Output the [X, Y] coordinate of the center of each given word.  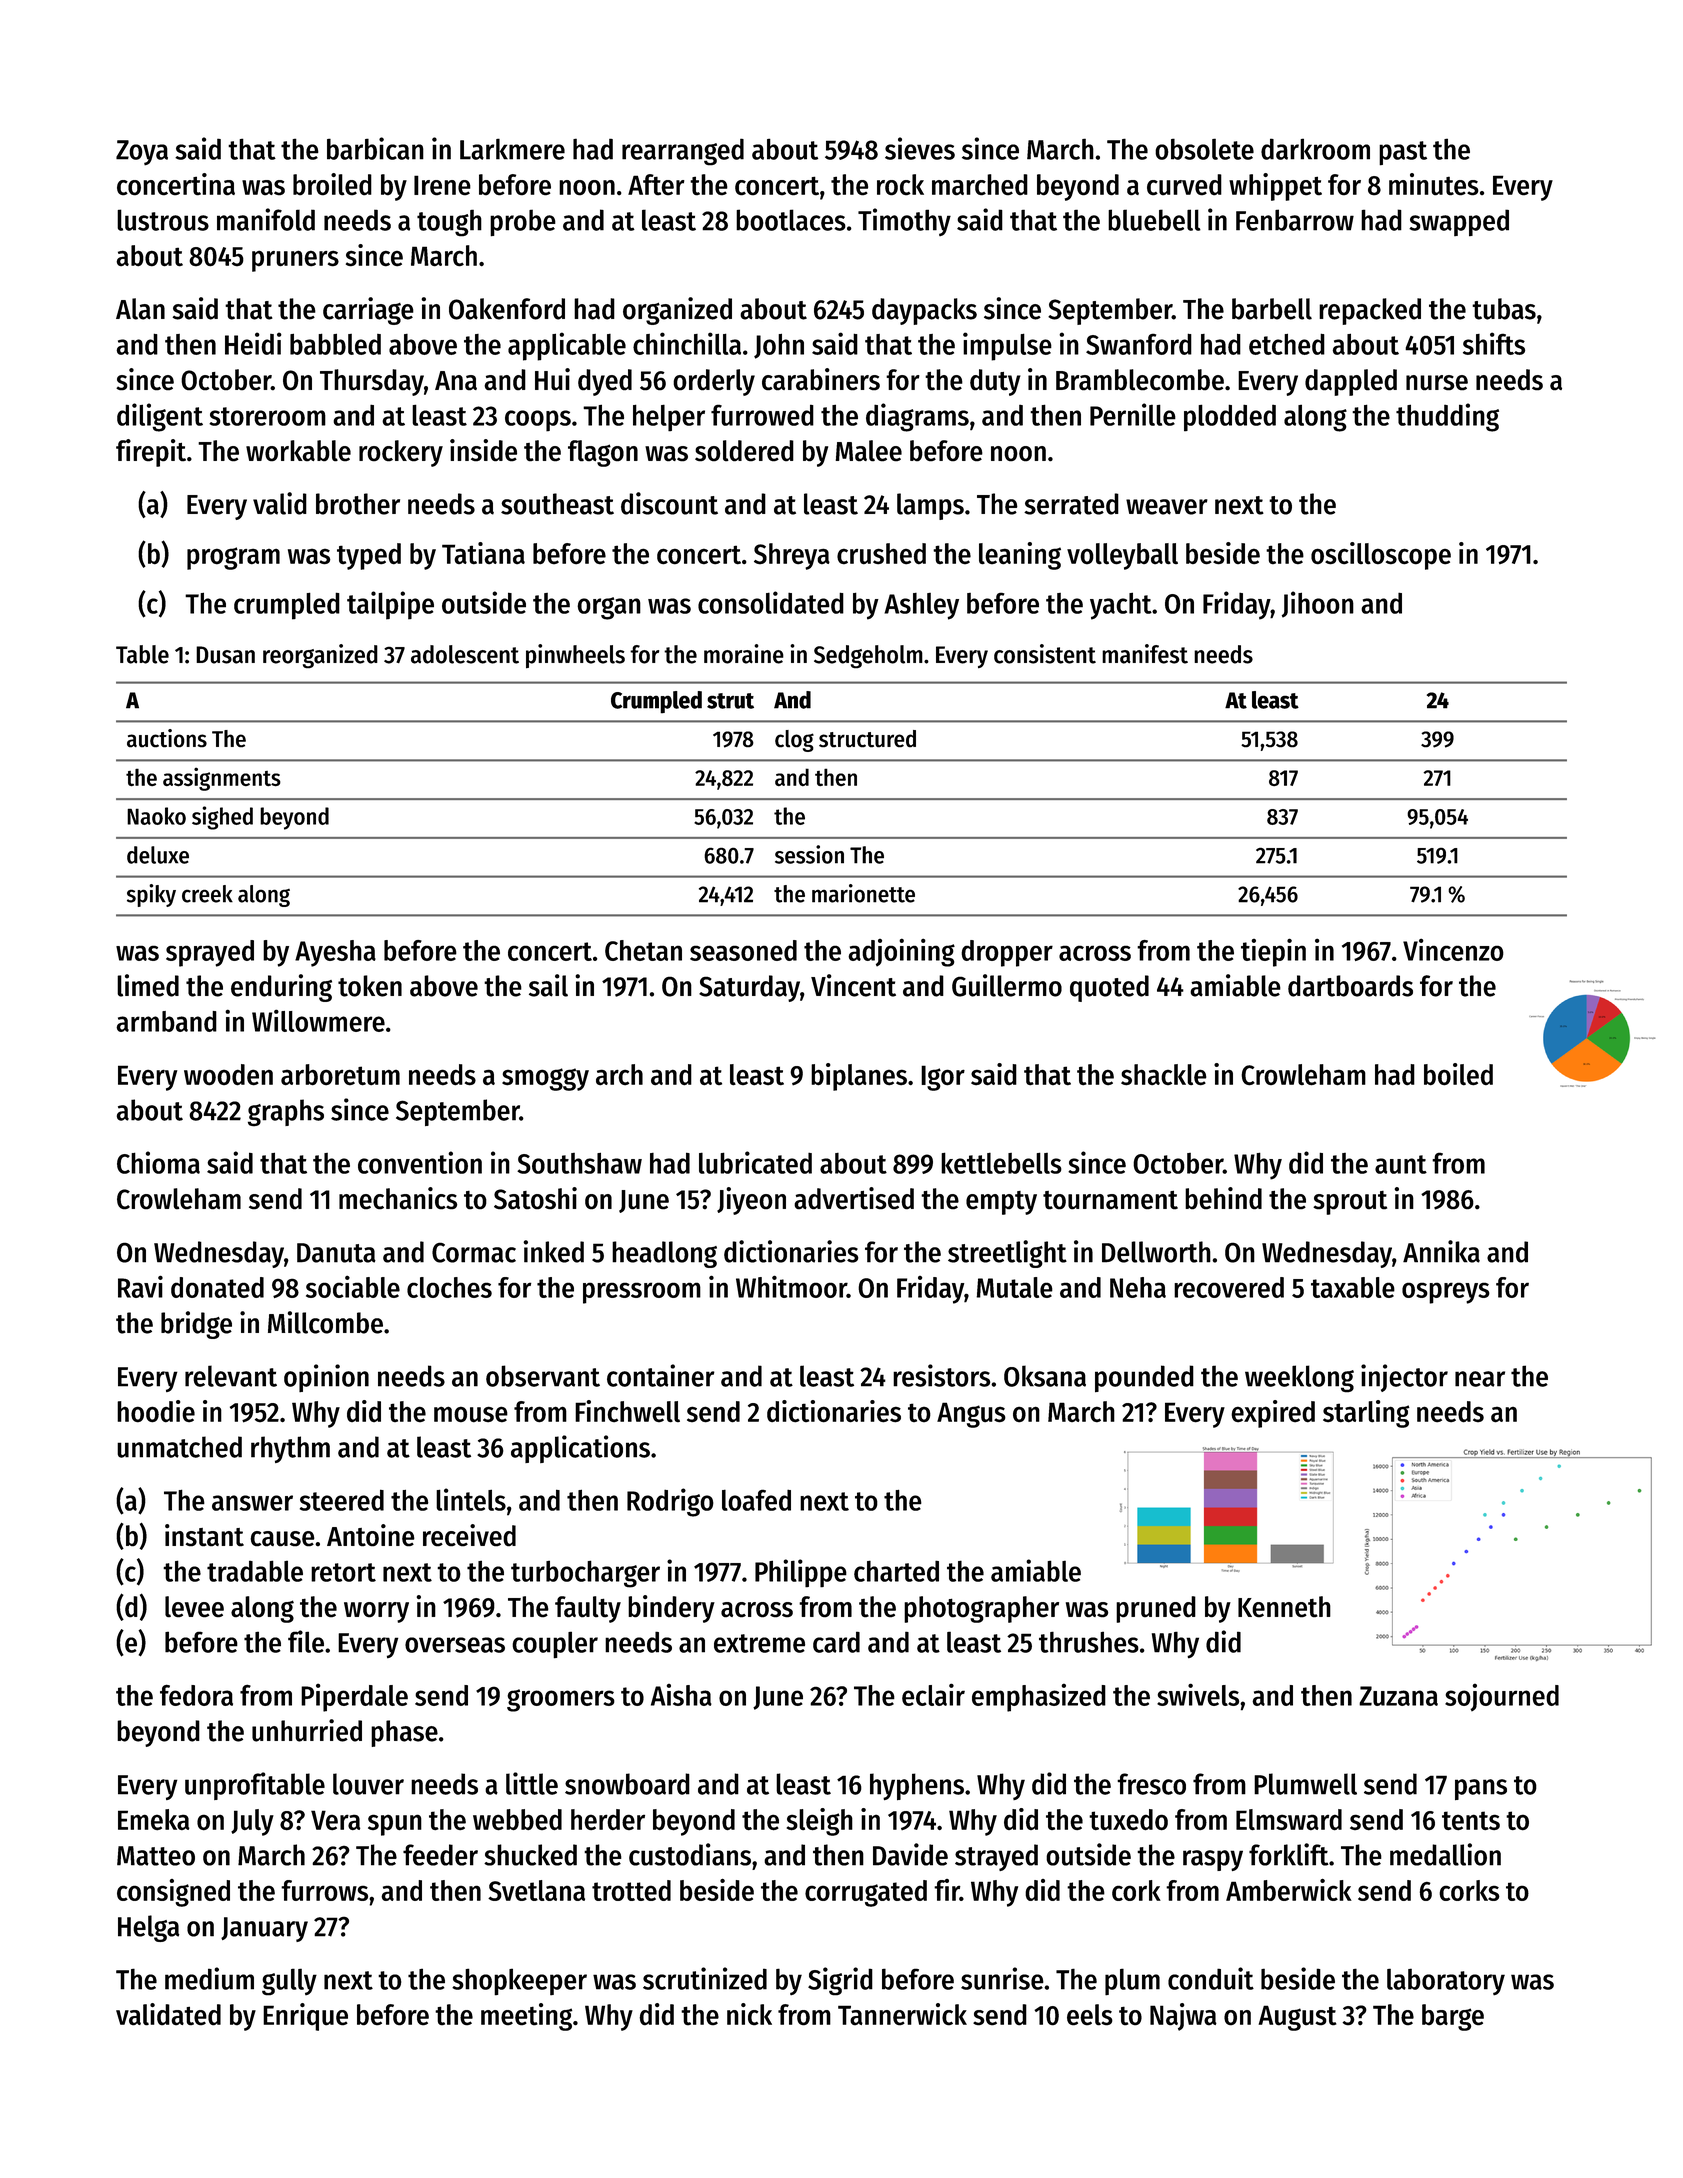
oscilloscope [1381, 556]
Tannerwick [902, 2014]
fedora [196, 1695]
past [1403, 153]
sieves [920, 148]
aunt [1401, 1164]
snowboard [627, 1784]
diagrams [917, 417]
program [233, 558]
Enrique [305, 2017]
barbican [375, 148]
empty [1001, 1203]
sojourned [1502, 1697]
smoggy [545, 1079]
